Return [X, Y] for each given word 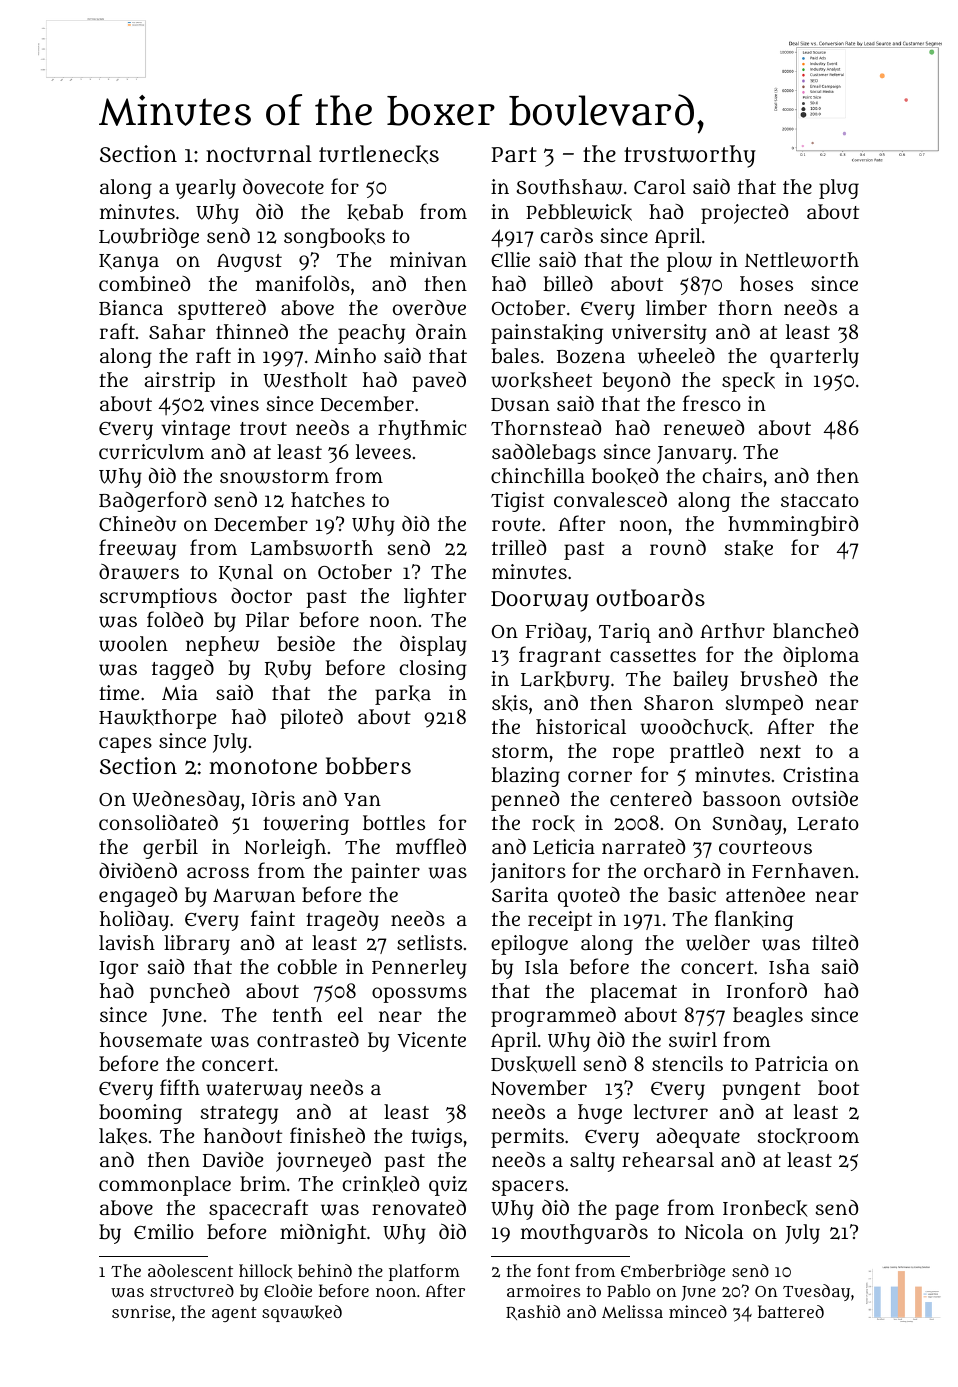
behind [325, 1270]
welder [718, 943]
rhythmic [422, 430]
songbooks [334, 238]
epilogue [529, 945]
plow [689, 262]
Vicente [432, 1040]
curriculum [151, 452]
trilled [519, 547]
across [218, 872]
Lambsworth [312, 548]
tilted [835, 942]
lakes [123, 1136]
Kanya [129, 263]
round [678, 548]
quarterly [814, 358]
